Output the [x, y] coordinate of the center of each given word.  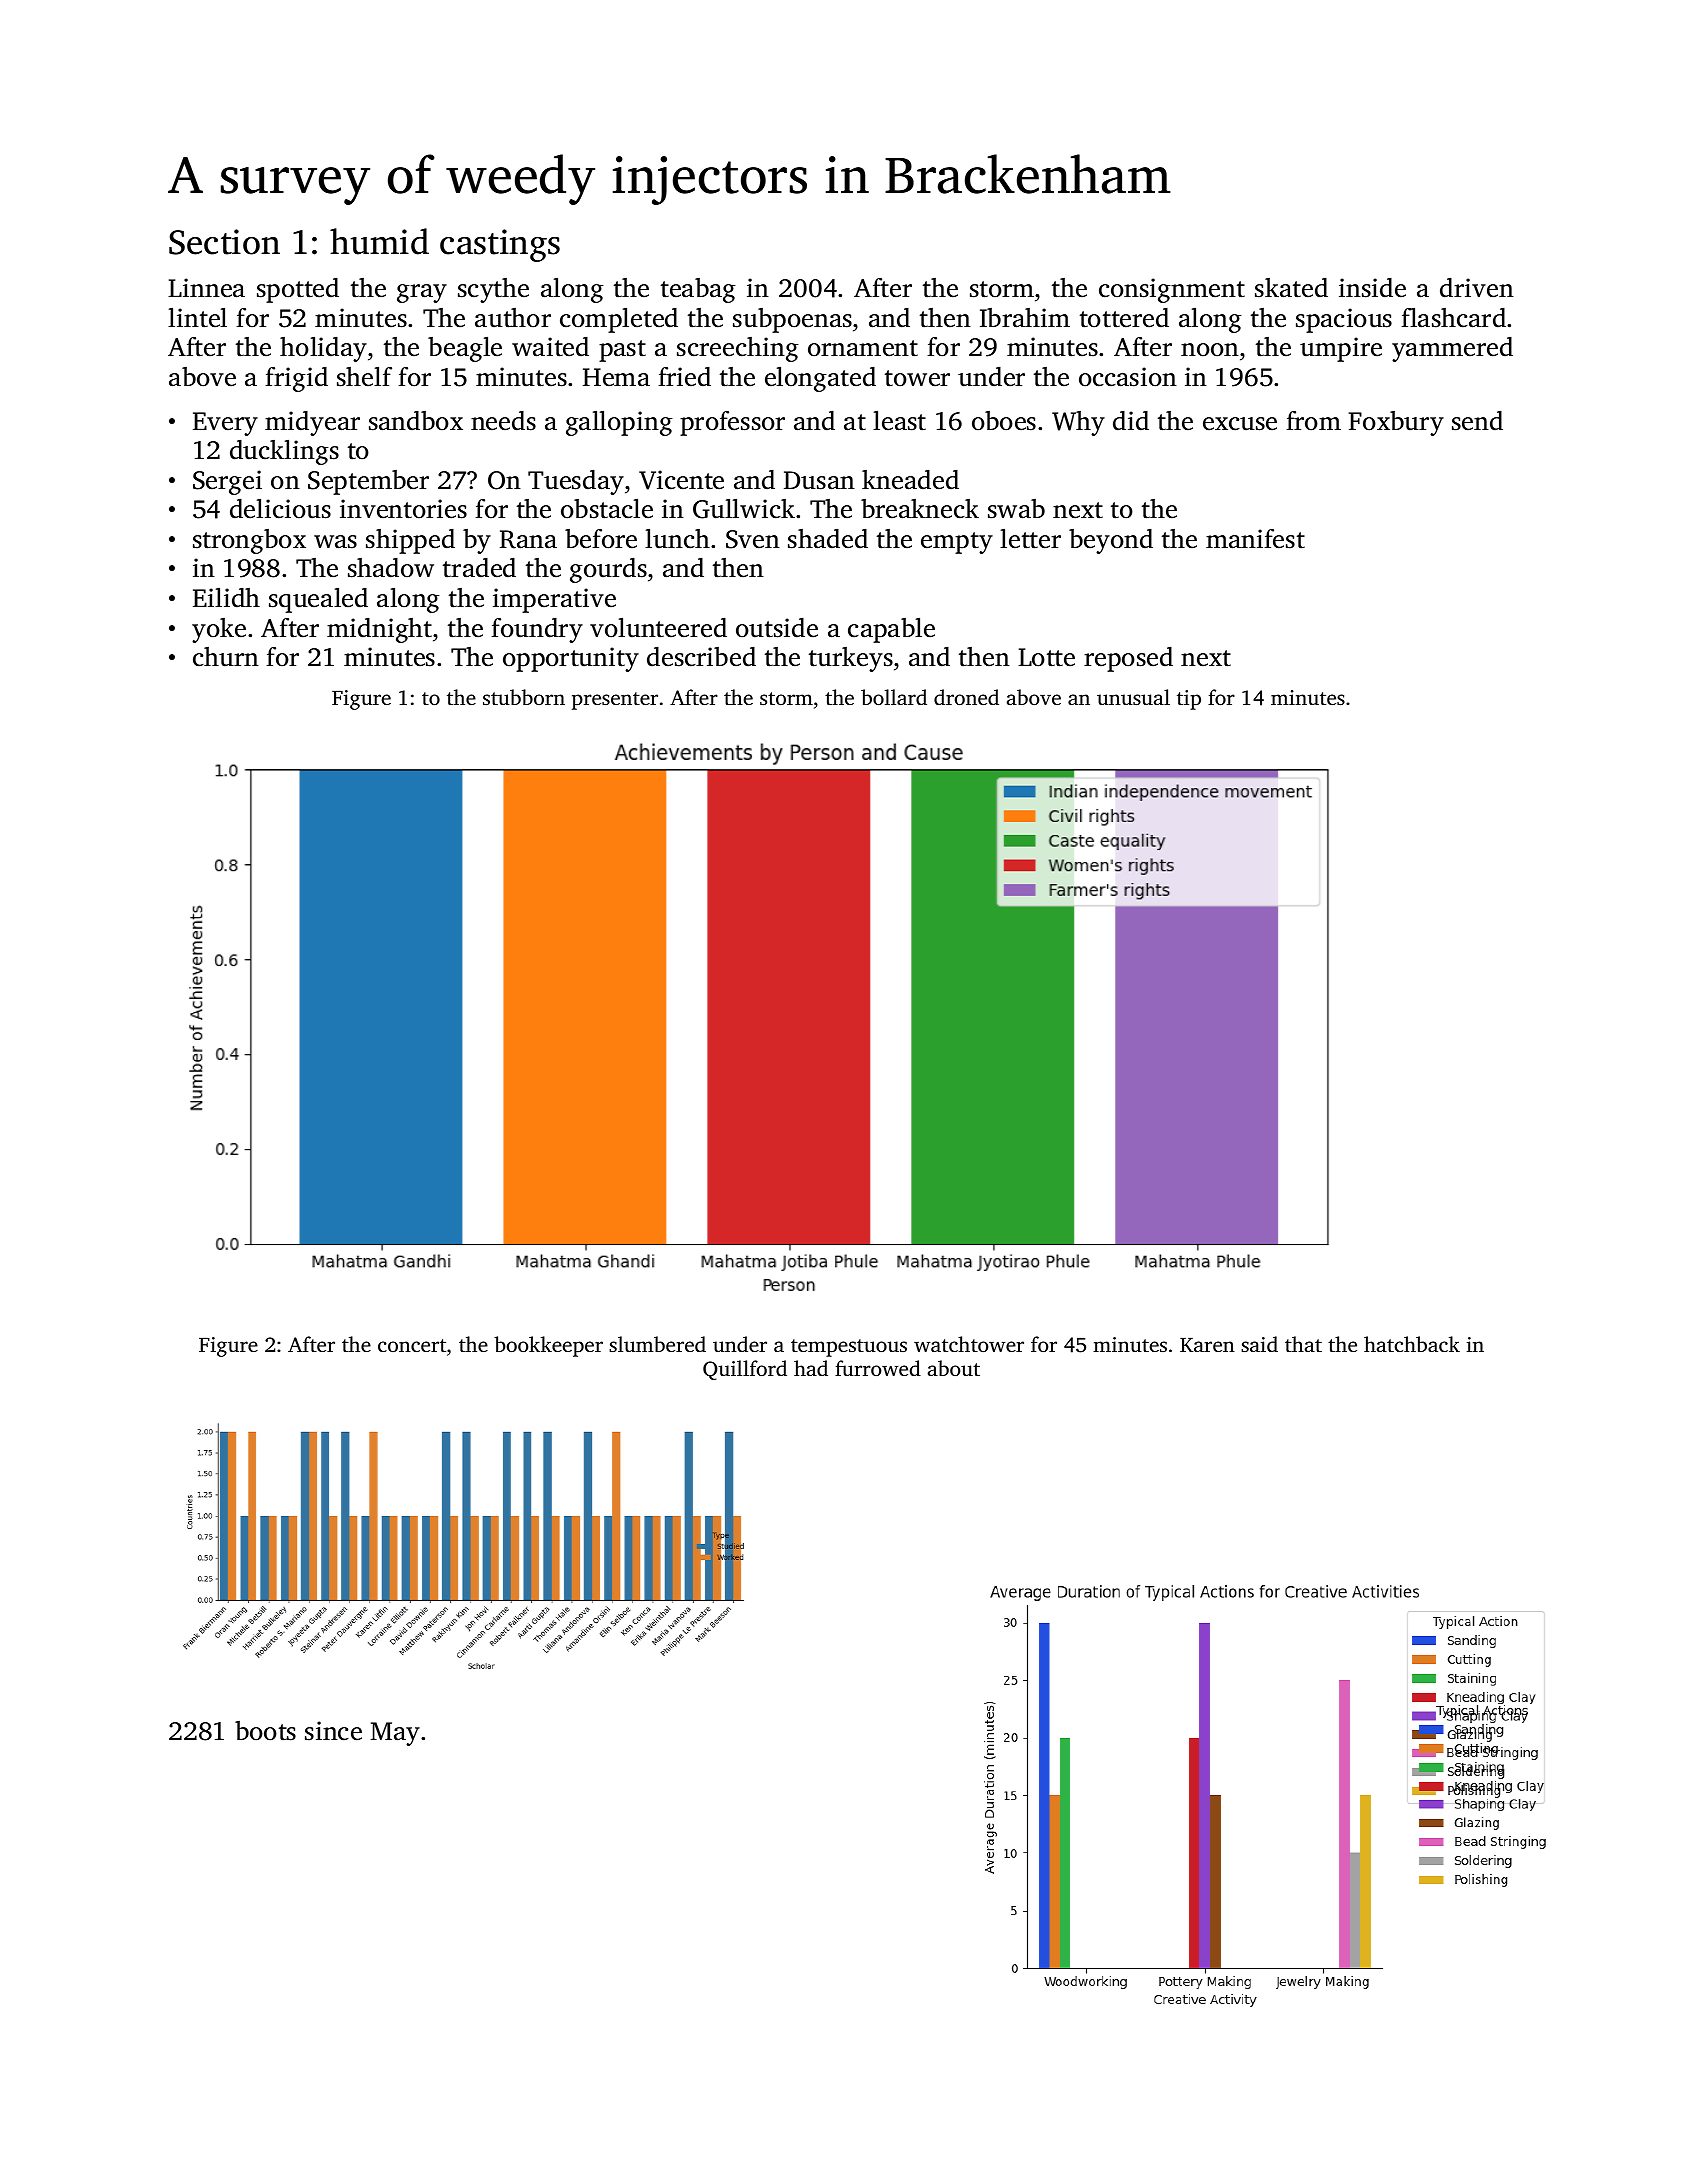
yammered [1452, 349]
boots [265, 1731]
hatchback [1412, 1344]
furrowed [878, 1368]
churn [226, 657]
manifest [1255, 539]
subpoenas [792, 320]
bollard [894, 697]
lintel [197, 318]
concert [412, 1345]
